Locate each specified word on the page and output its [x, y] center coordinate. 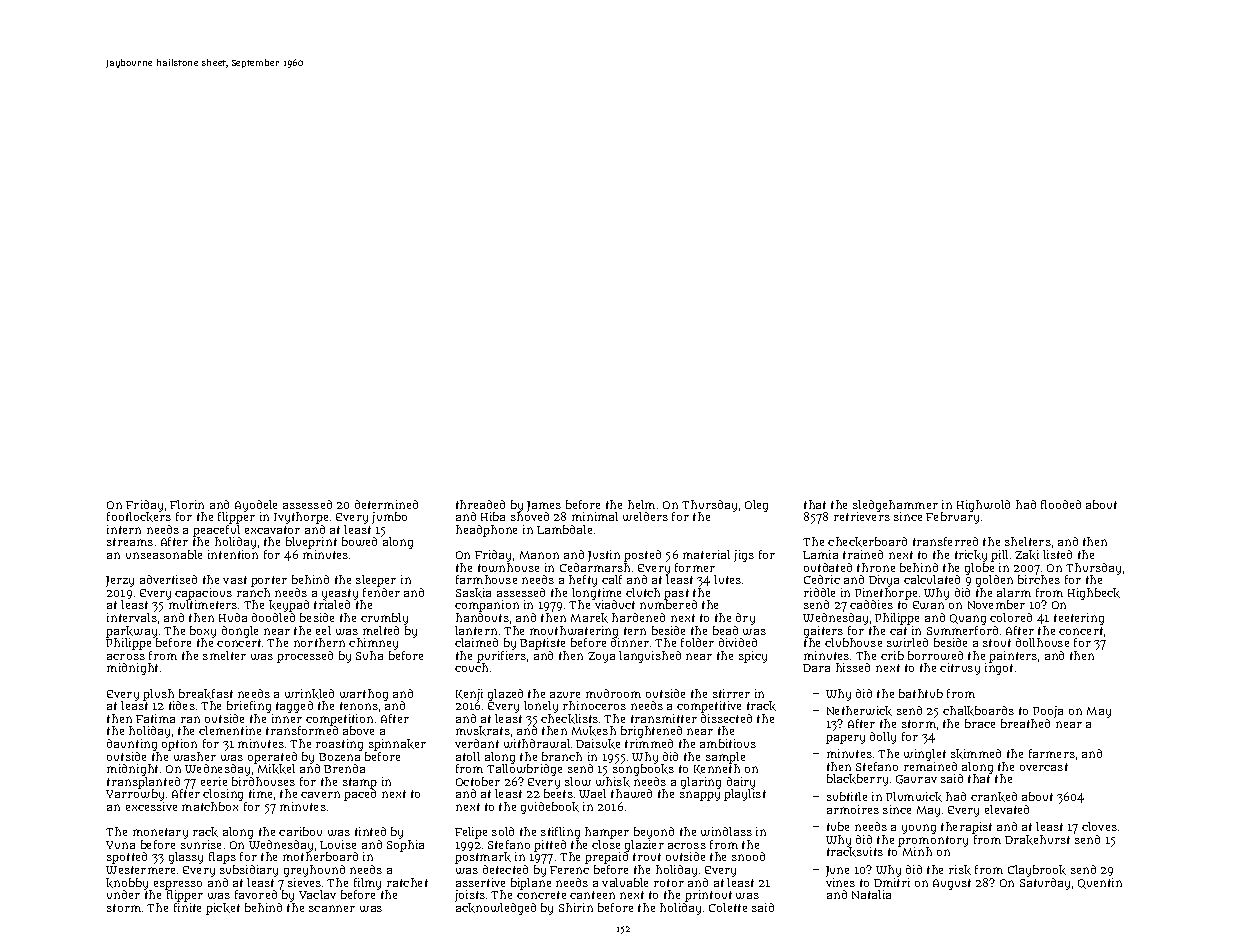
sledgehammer [895, 506]
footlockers [139, 517]
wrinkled [309, 694]
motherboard [320, 857]
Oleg [756, 506]
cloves [1099, 826]
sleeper [376, 581]
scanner [332, 908]
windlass [726, 831]
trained [863, 554]
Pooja [1048, 712]
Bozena [339, 757]
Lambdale [564, 529]
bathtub [921, 693]
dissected [726, 718]
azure [565, 695]
